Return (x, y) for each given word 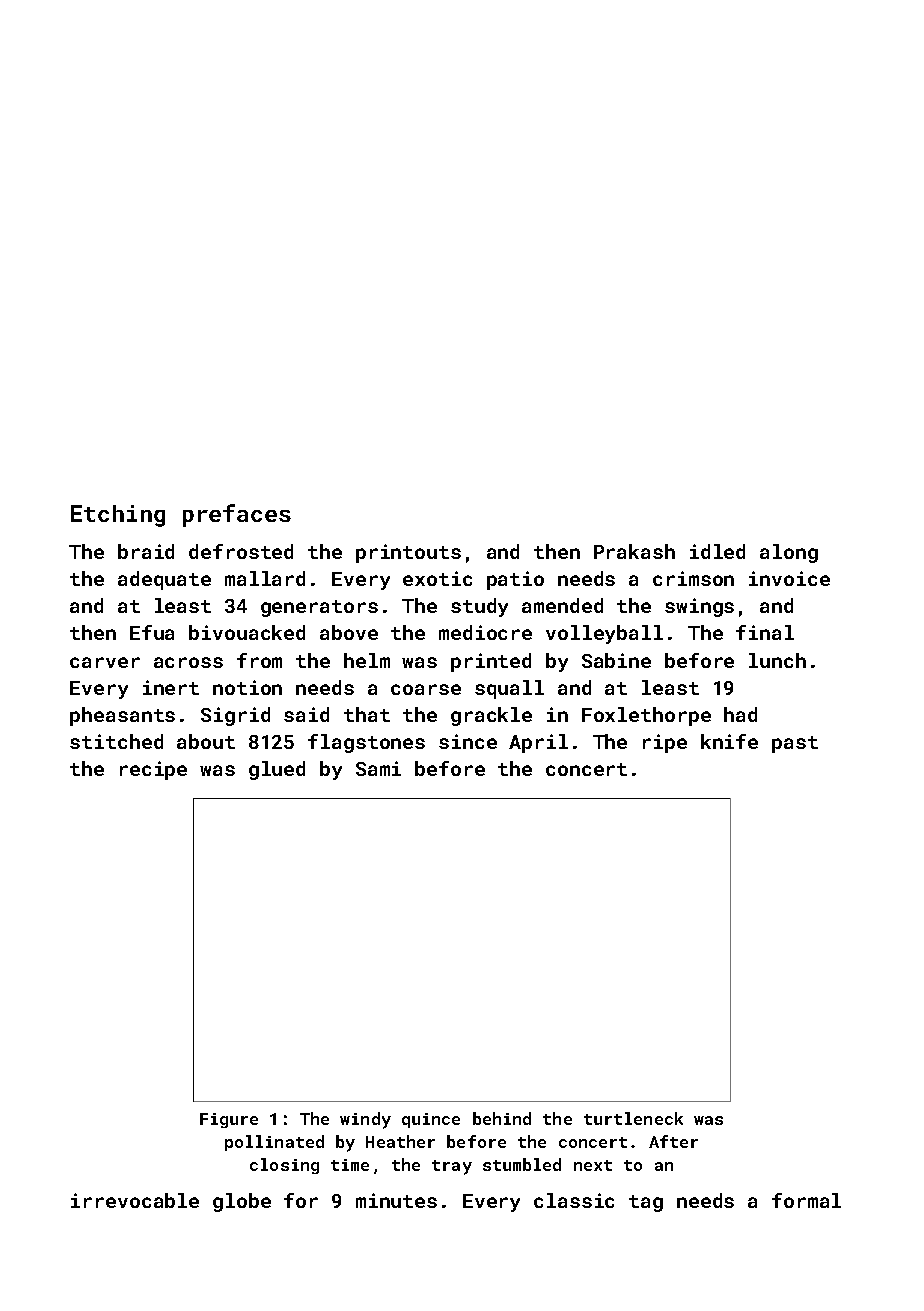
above (349, 632)
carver (105, 662)
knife (729, 741)
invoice (789, 578)
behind (502, 1118)
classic (574, 1200)
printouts (408, 553)
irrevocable (135, 1200)
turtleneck (633, 1118)
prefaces (237, 515)
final (765, 632)
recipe (153, 770)
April (538, 743)
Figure (229, 1120)
